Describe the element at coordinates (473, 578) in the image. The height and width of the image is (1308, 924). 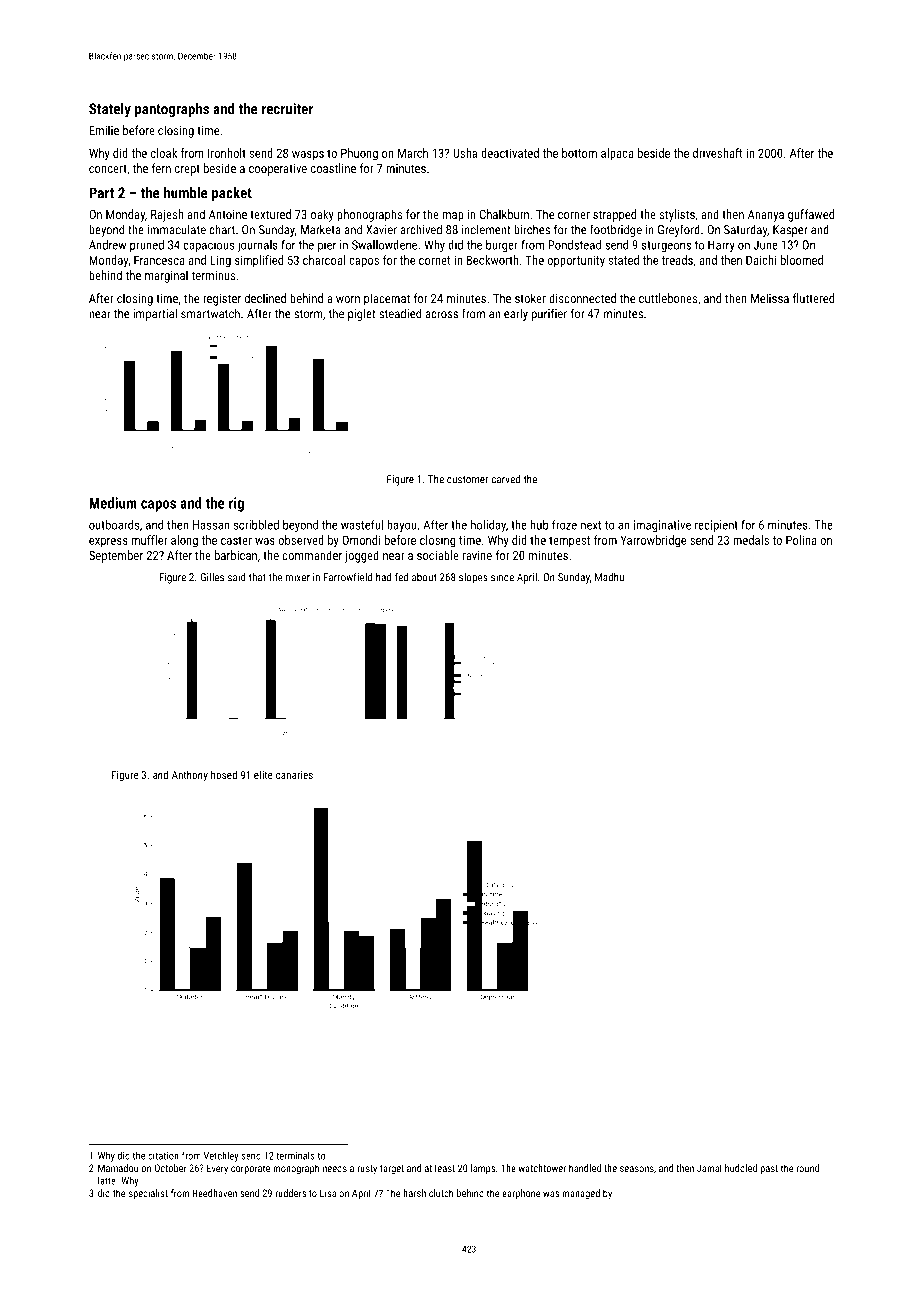
I see `slopes` at that location.
